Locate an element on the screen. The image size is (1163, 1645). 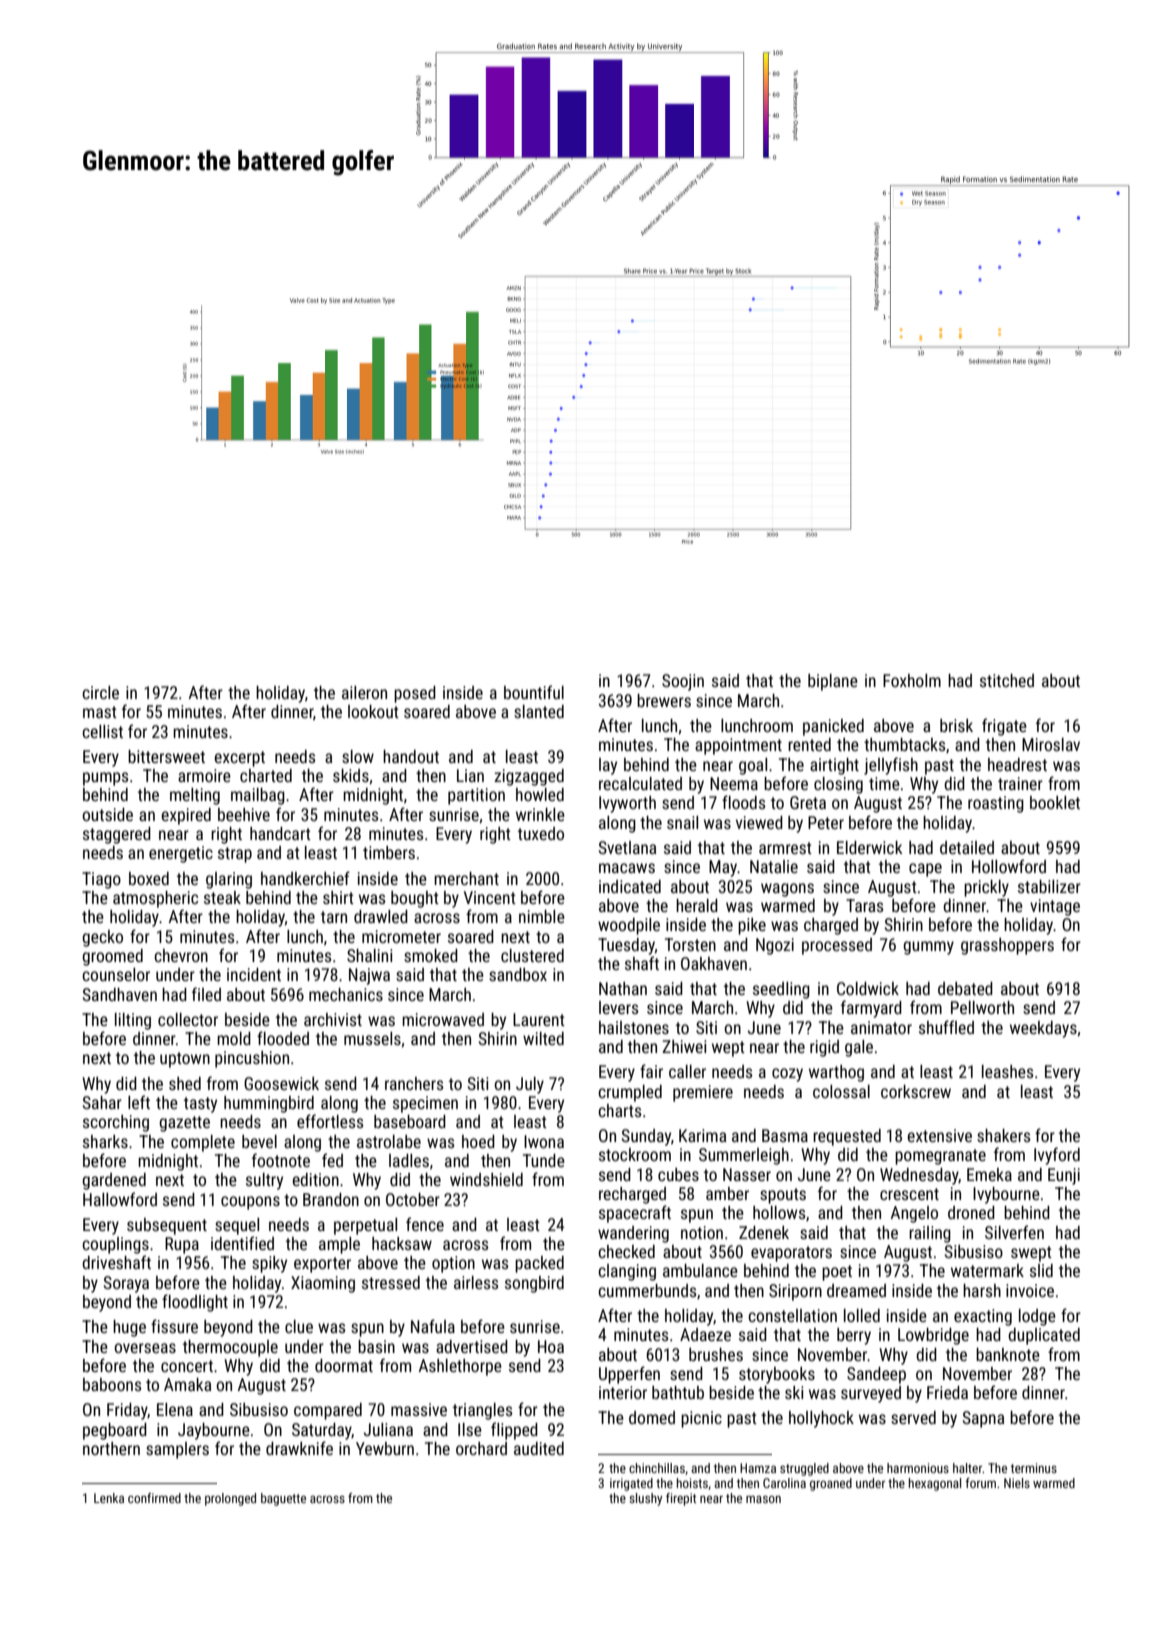
excerpt is located at coordinates (239, 759).
